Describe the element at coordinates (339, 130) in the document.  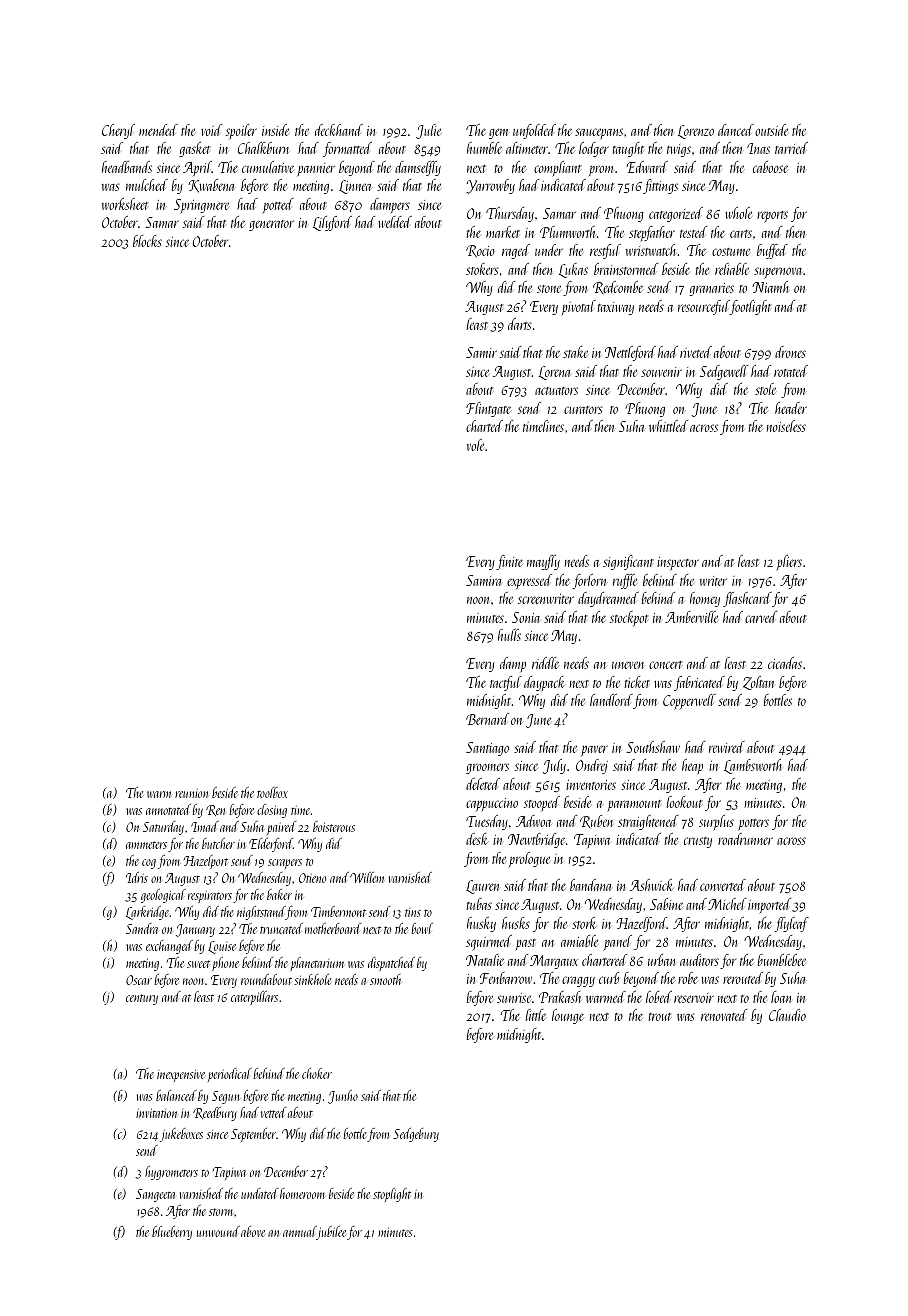
I see `deckhand` at that location.
